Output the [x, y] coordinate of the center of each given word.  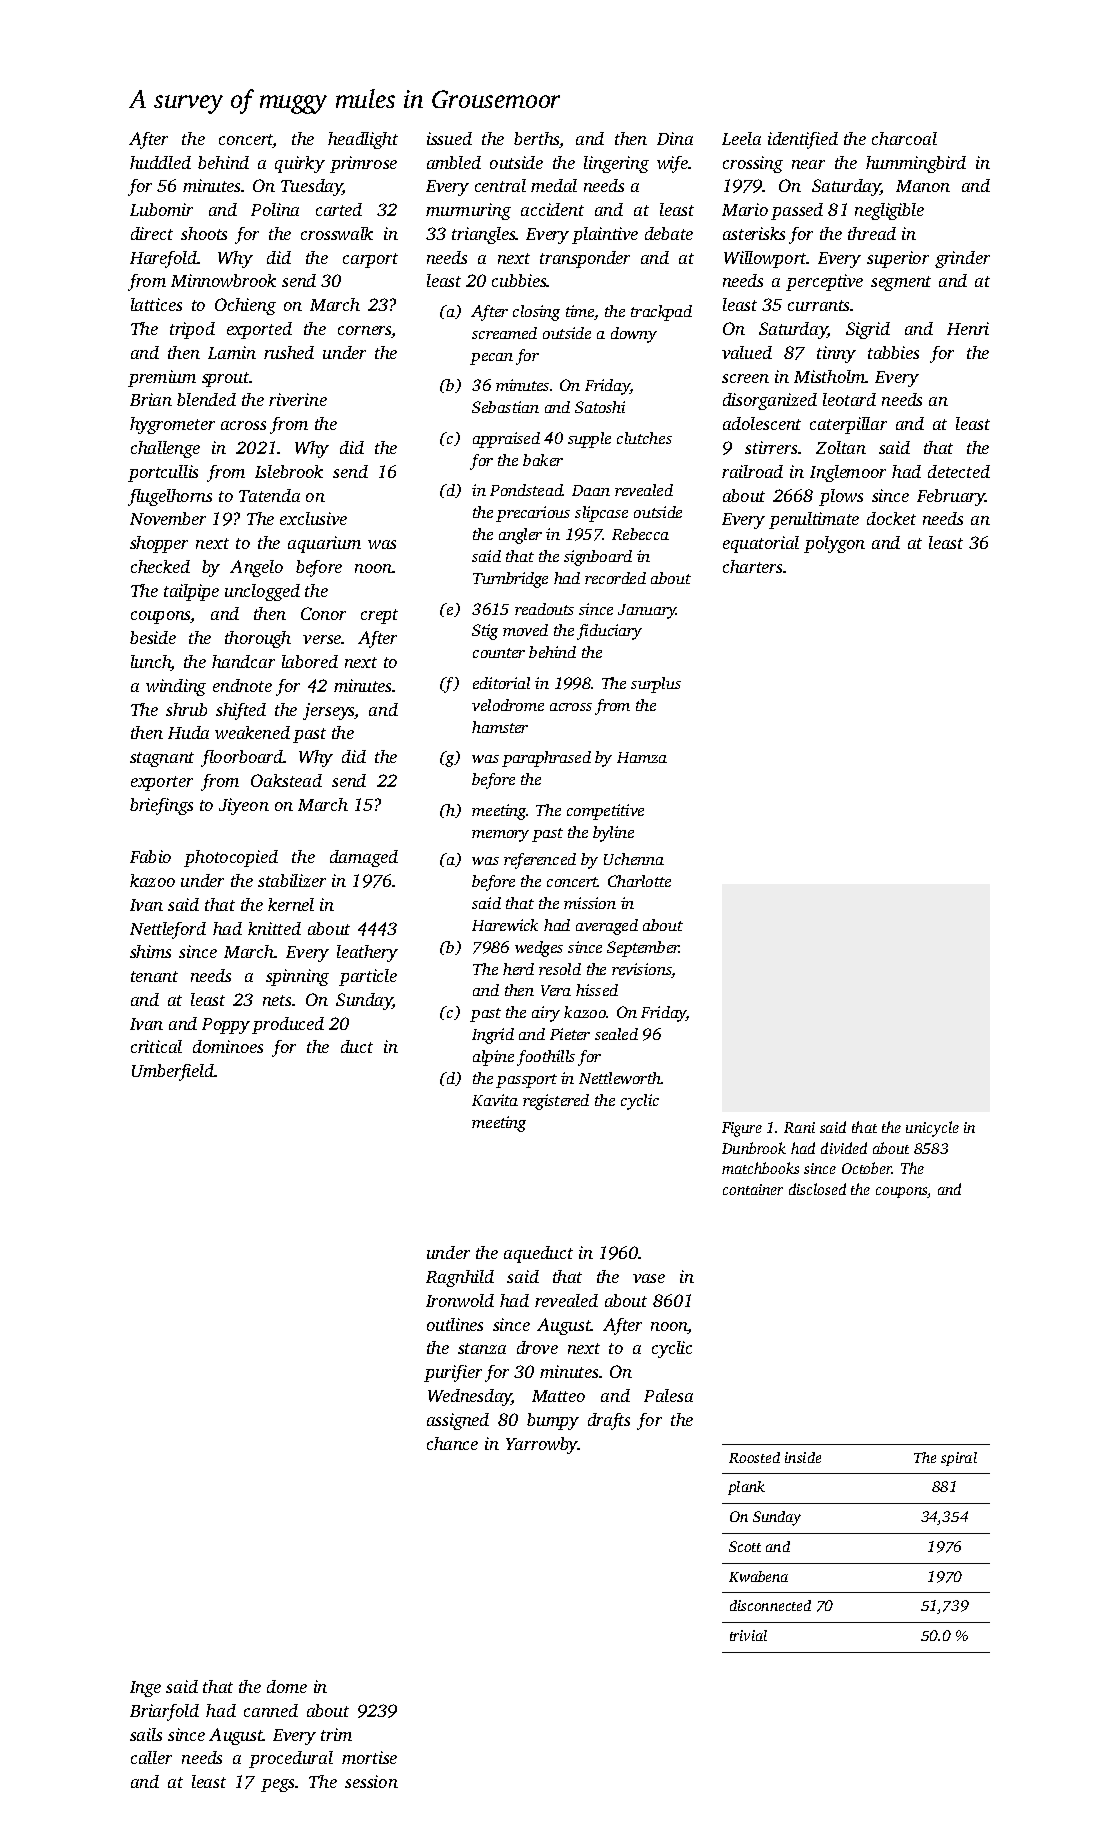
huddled [160, 162]
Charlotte [639, 881]
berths [537, 140]
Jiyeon [244, 806]
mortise [369, 1757]
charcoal [904, 138]
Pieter [570, 1034]
